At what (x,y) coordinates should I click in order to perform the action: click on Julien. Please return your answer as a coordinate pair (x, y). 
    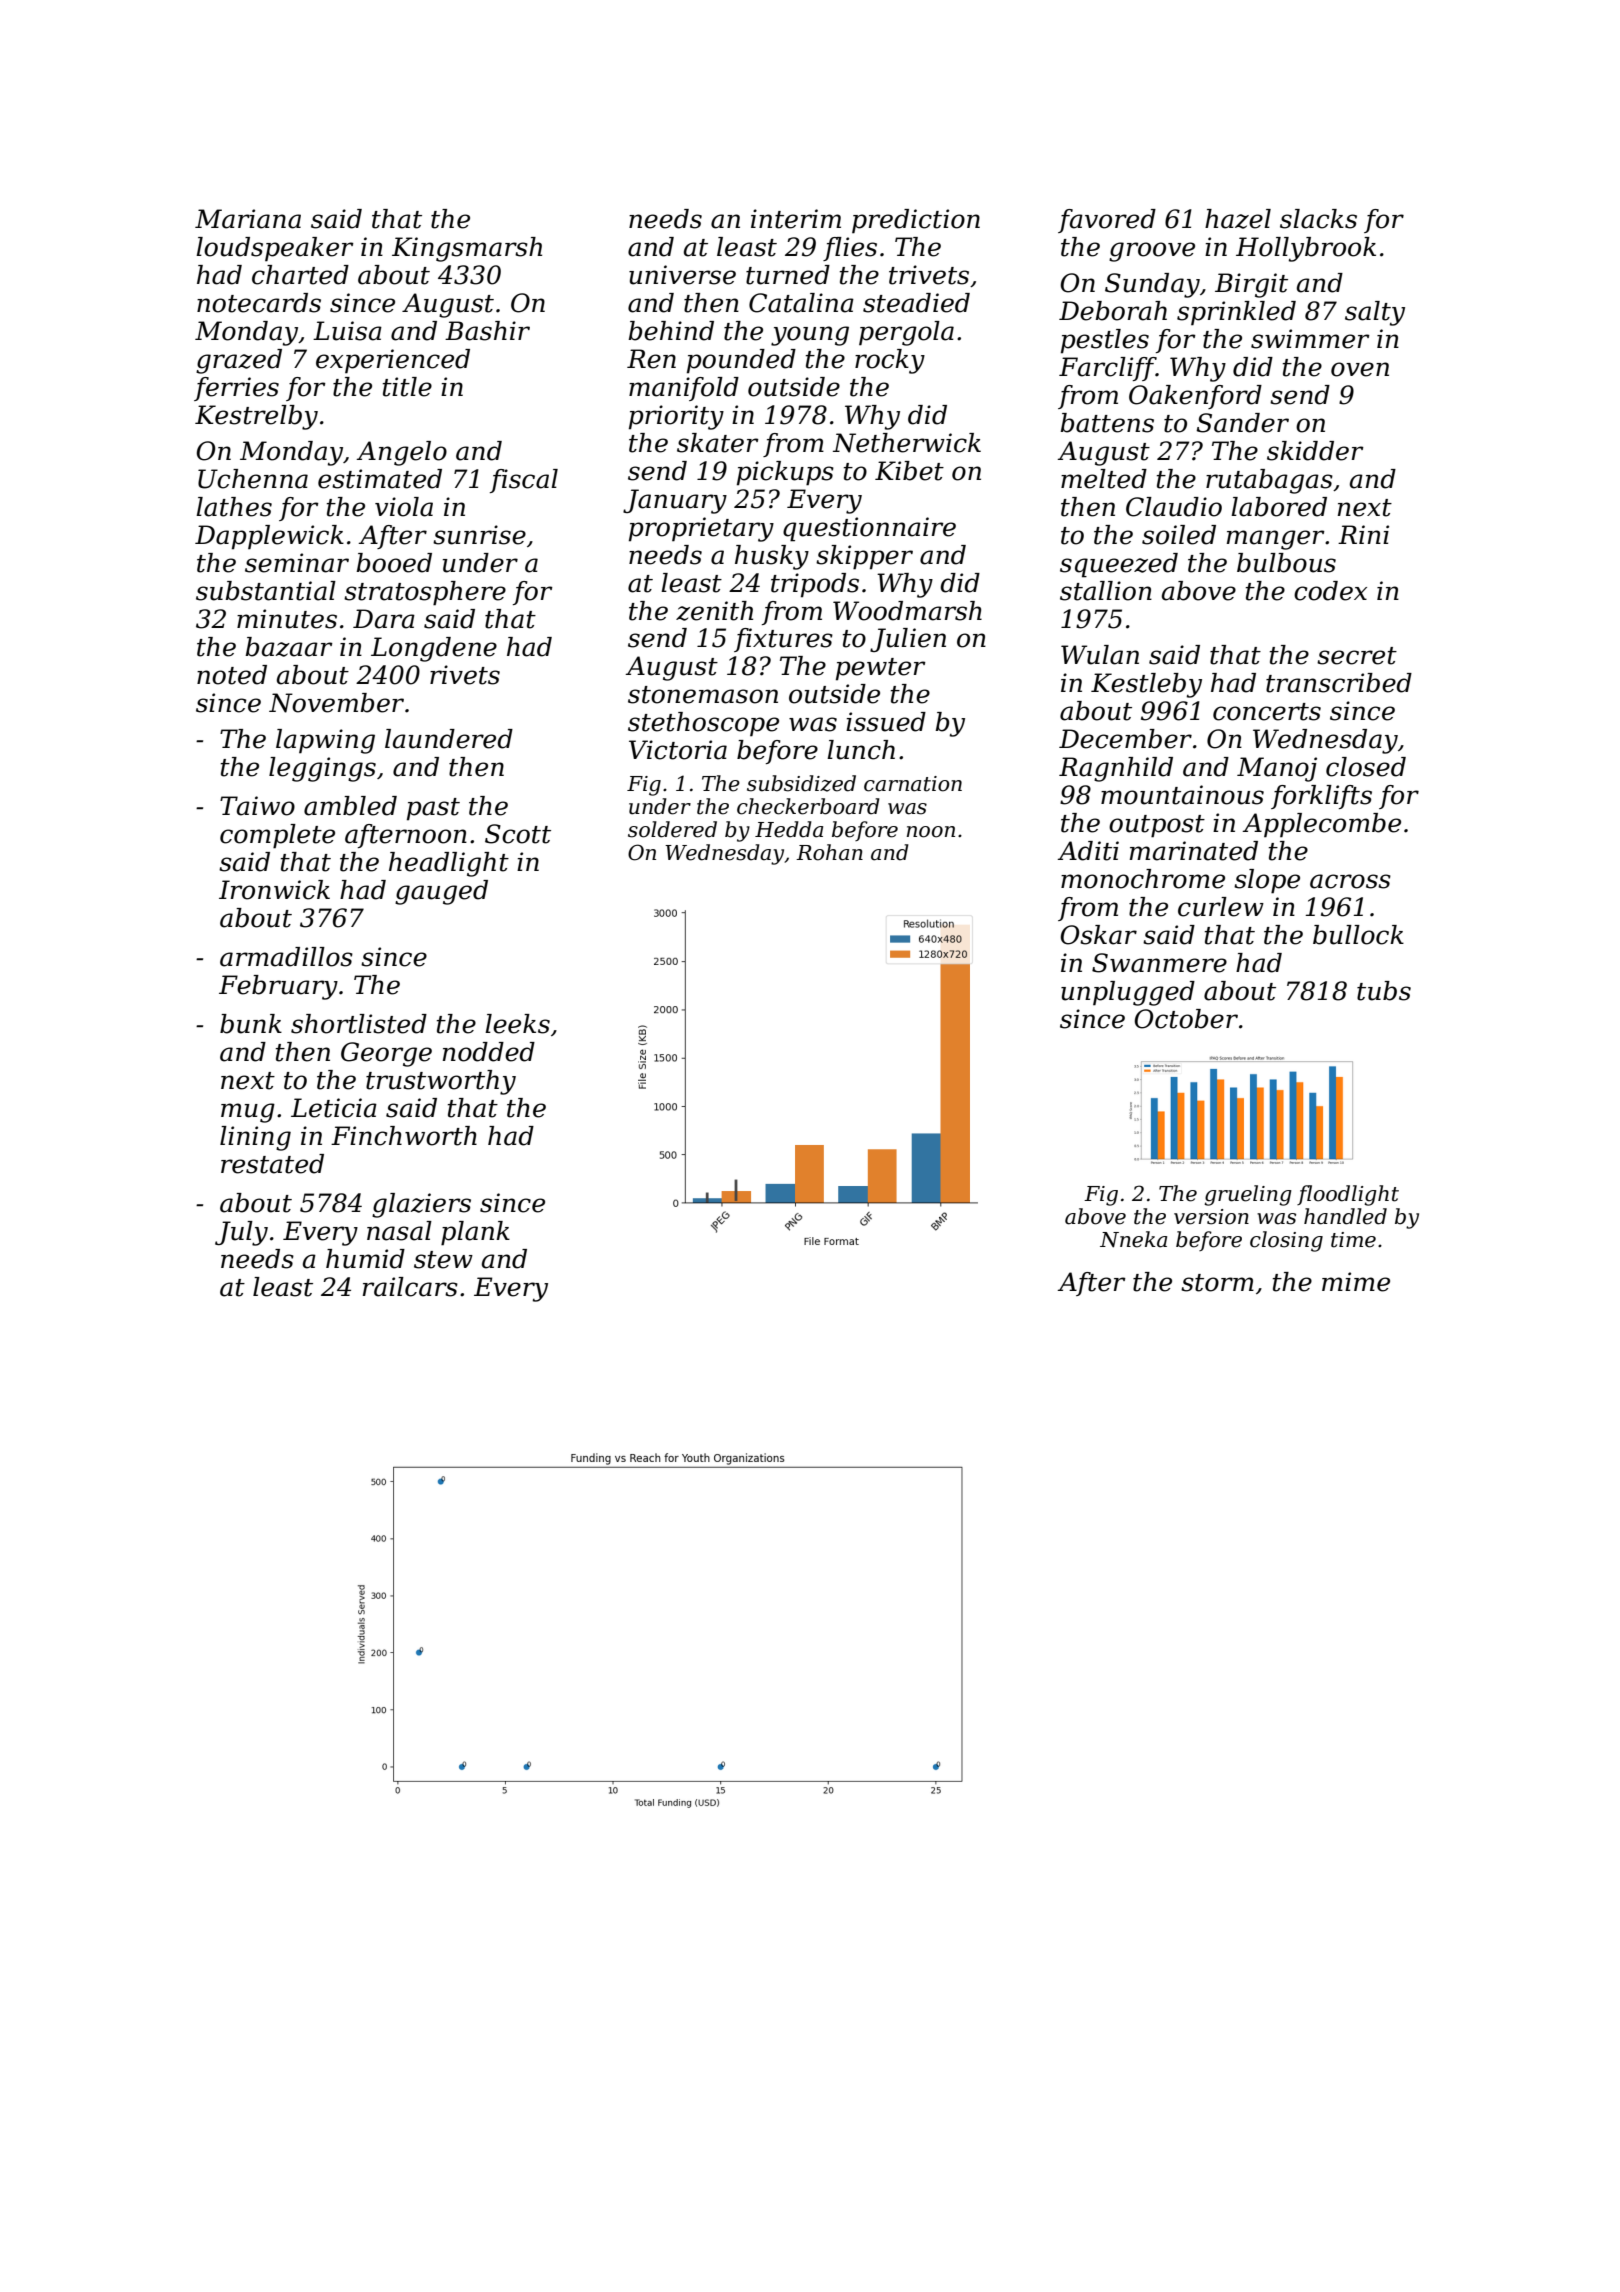
    Looking at the image, I should click on (908, 640).
